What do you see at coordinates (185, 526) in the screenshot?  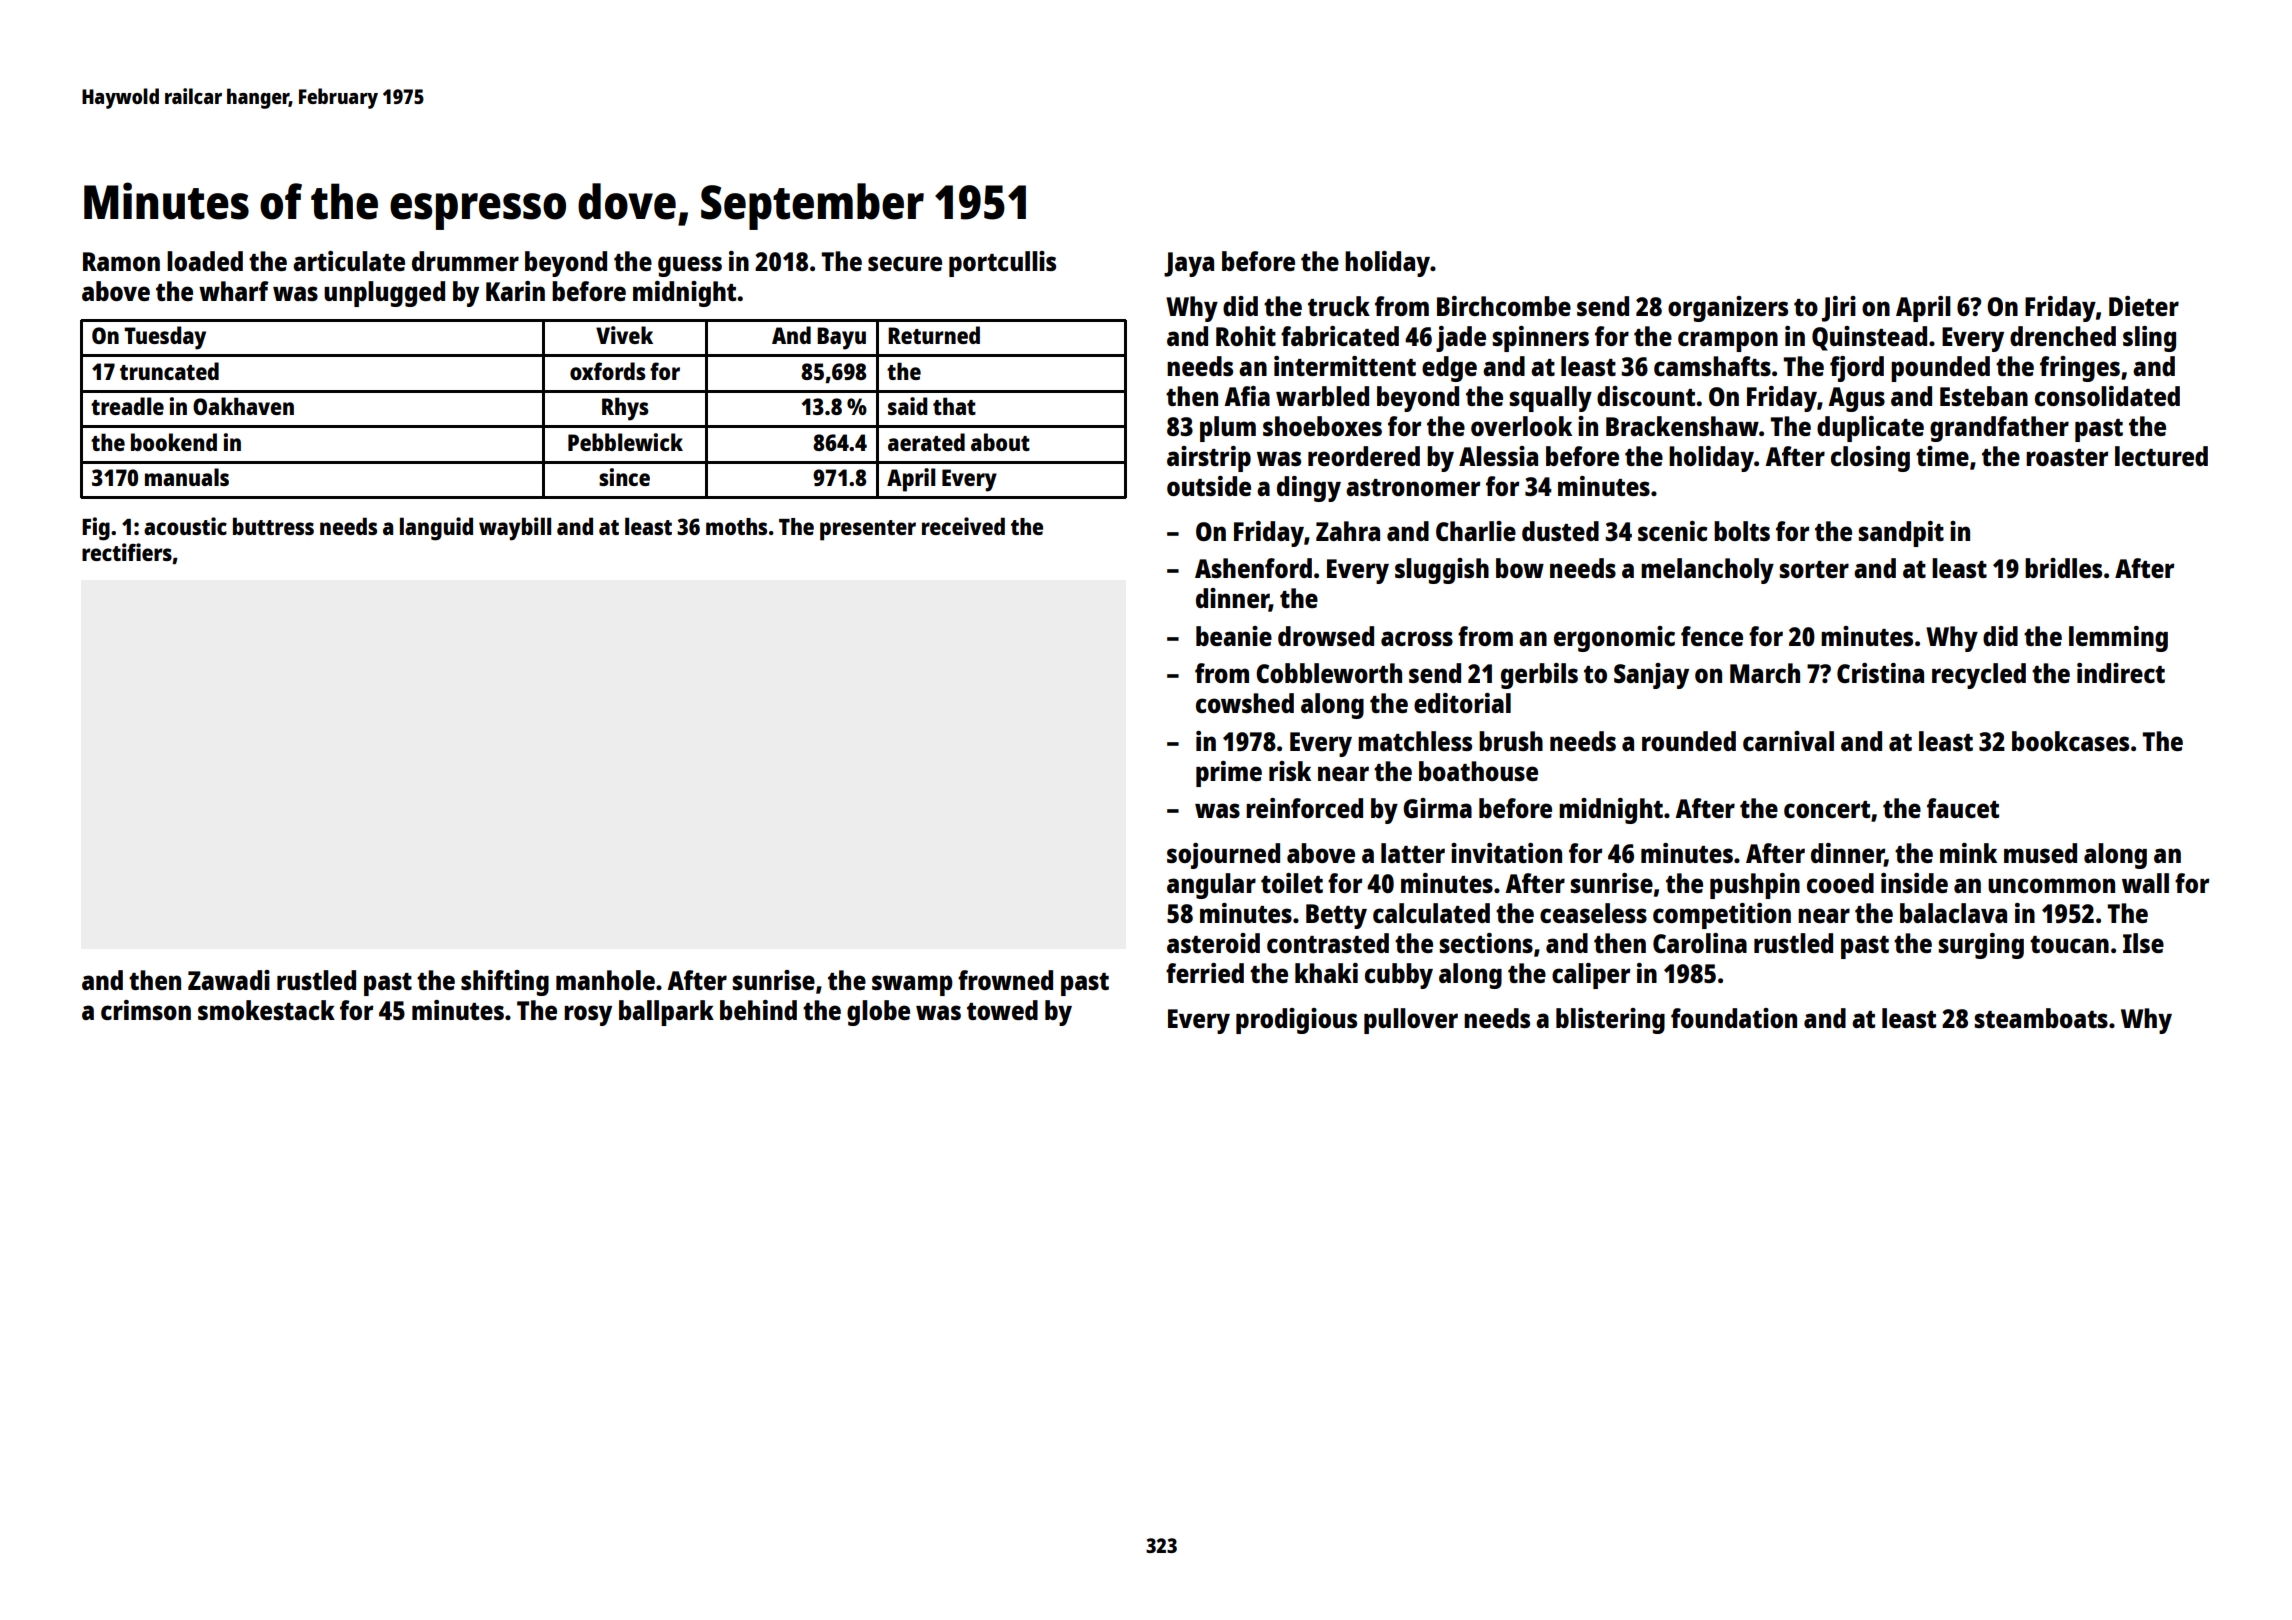 I see `acoustic` at bounding box center [185, 526].
